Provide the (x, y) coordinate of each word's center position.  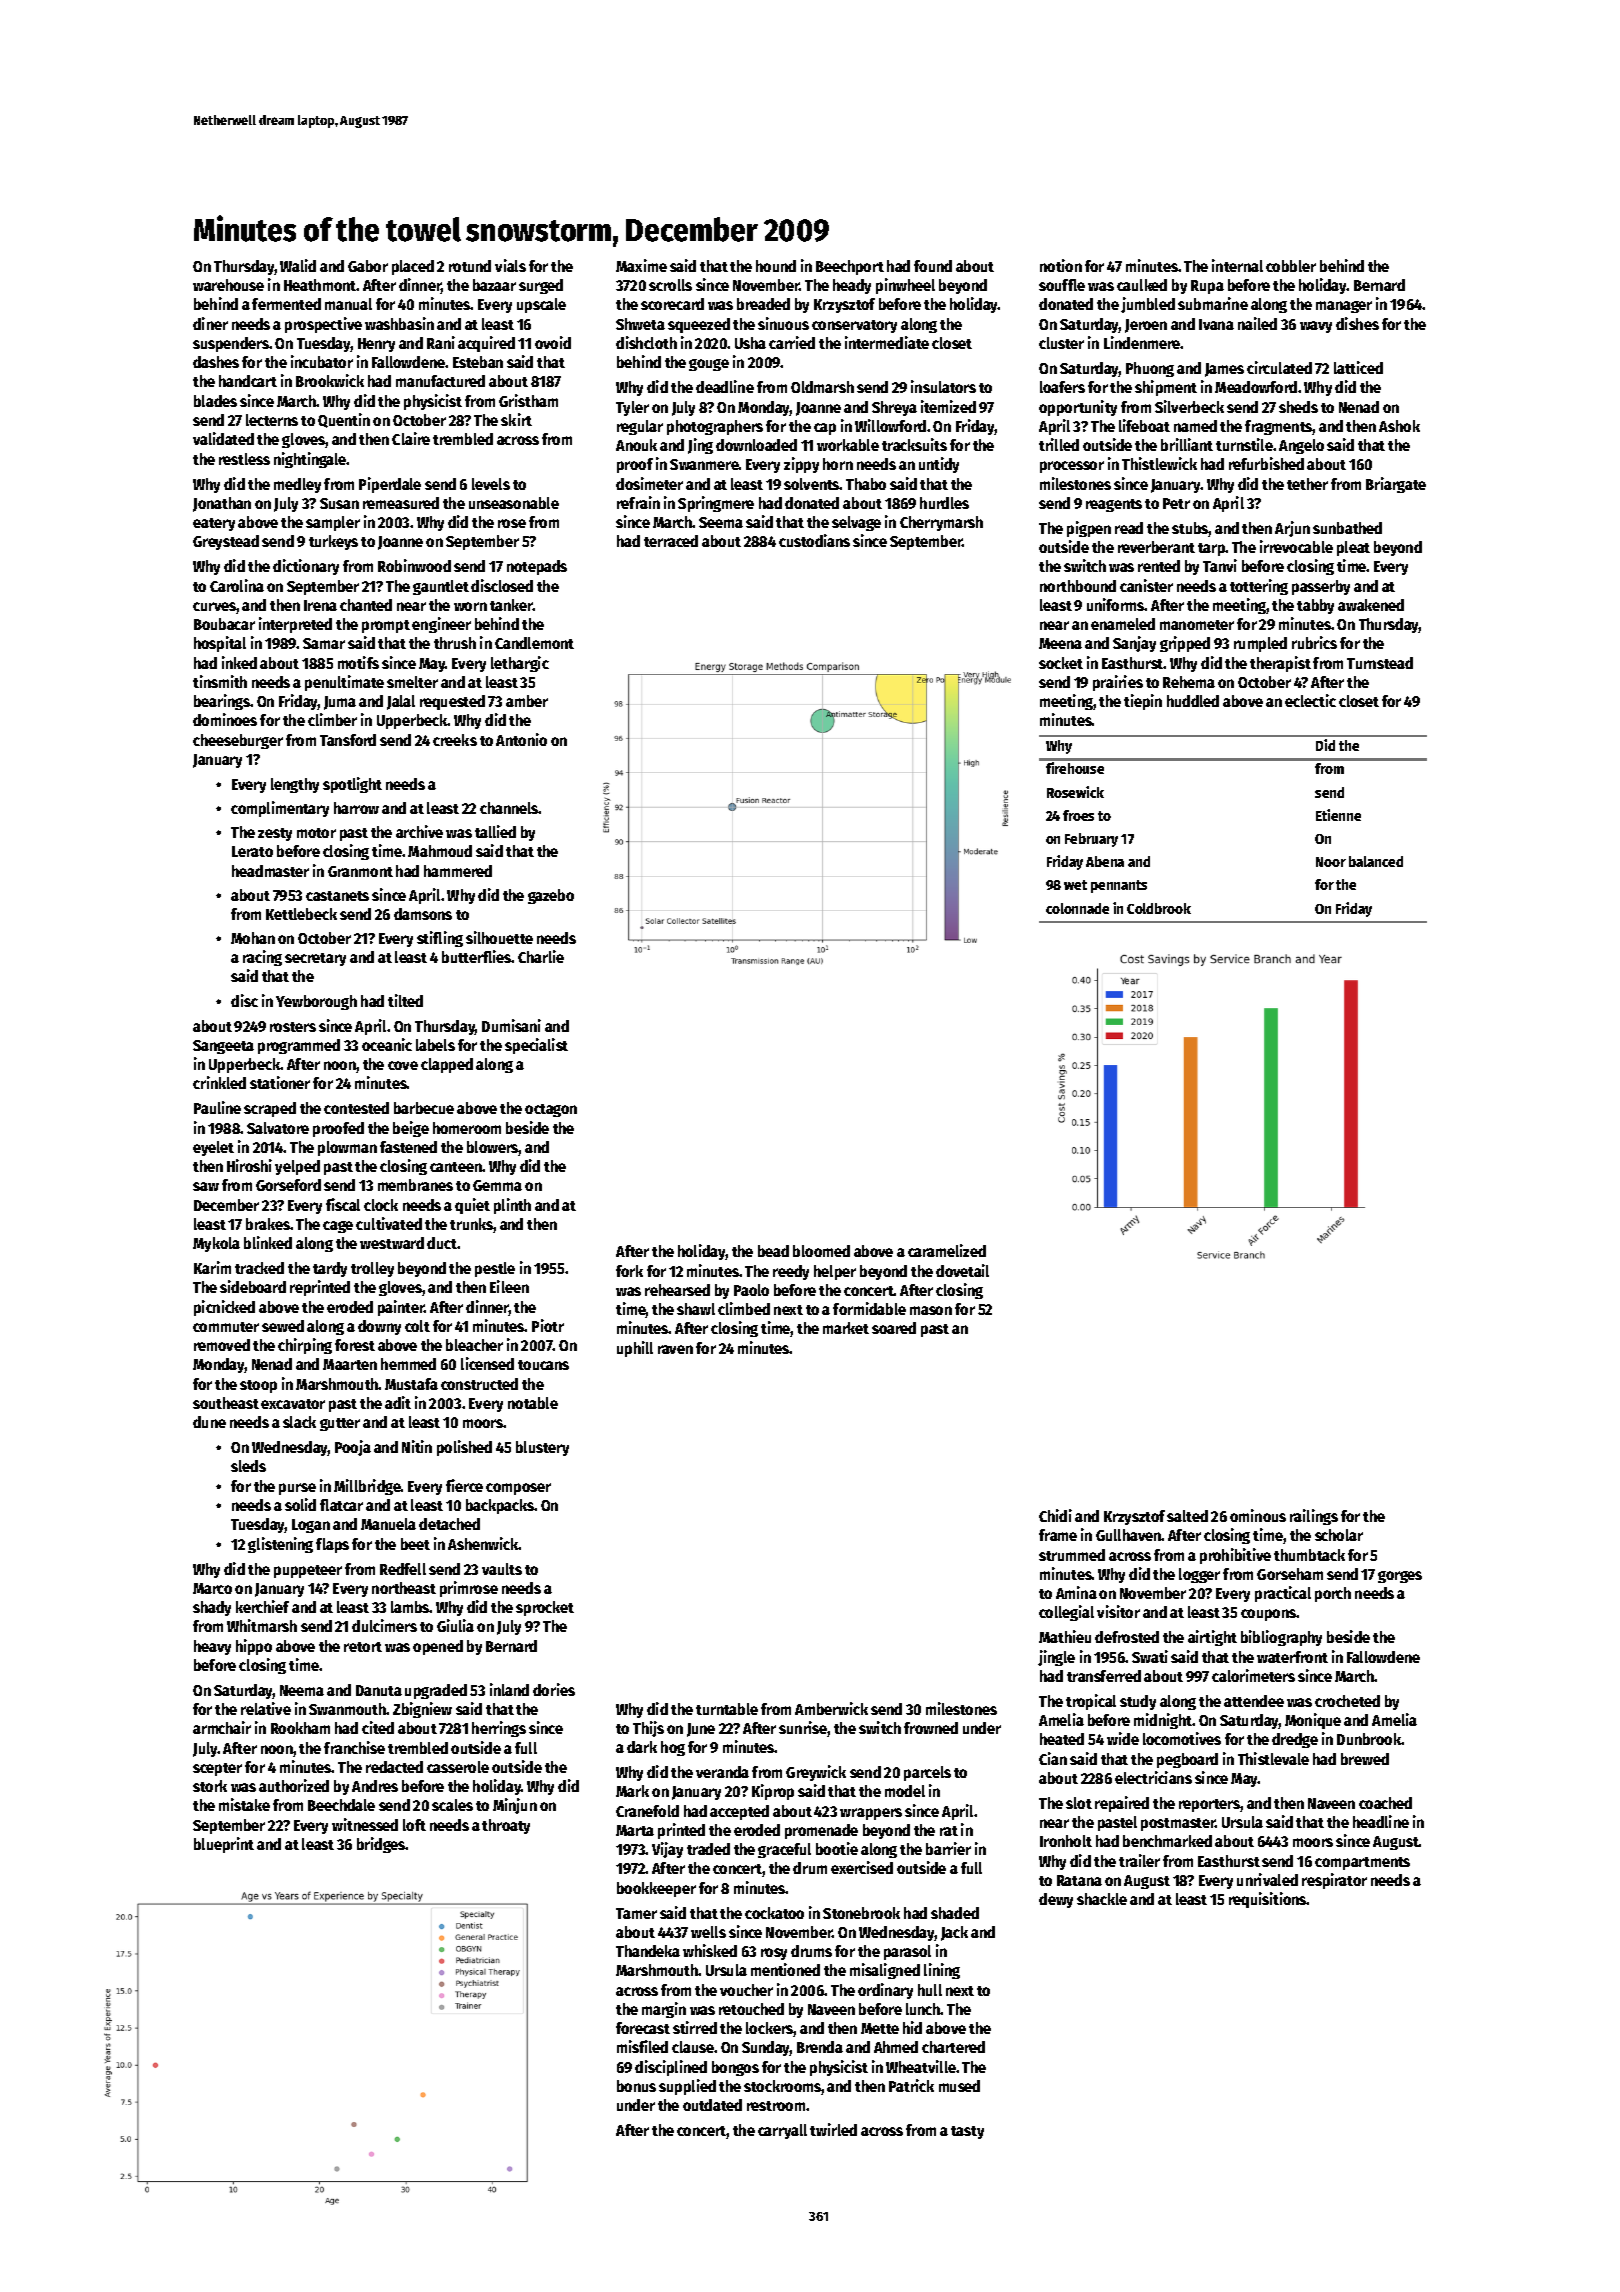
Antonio (521, 739)
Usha (750, 343)
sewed (283, 1326)
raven (675, 1349)
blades (215, 401)
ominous (1258, 1515)
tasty (967, 2132)
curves (214, 606)
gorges (1400, 1577)
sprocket (545, 1608)
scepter (217, 1769)
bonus (636, 2086)
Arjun (1292, 529)
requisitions (1268, 1900)
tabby (1315, 606)
